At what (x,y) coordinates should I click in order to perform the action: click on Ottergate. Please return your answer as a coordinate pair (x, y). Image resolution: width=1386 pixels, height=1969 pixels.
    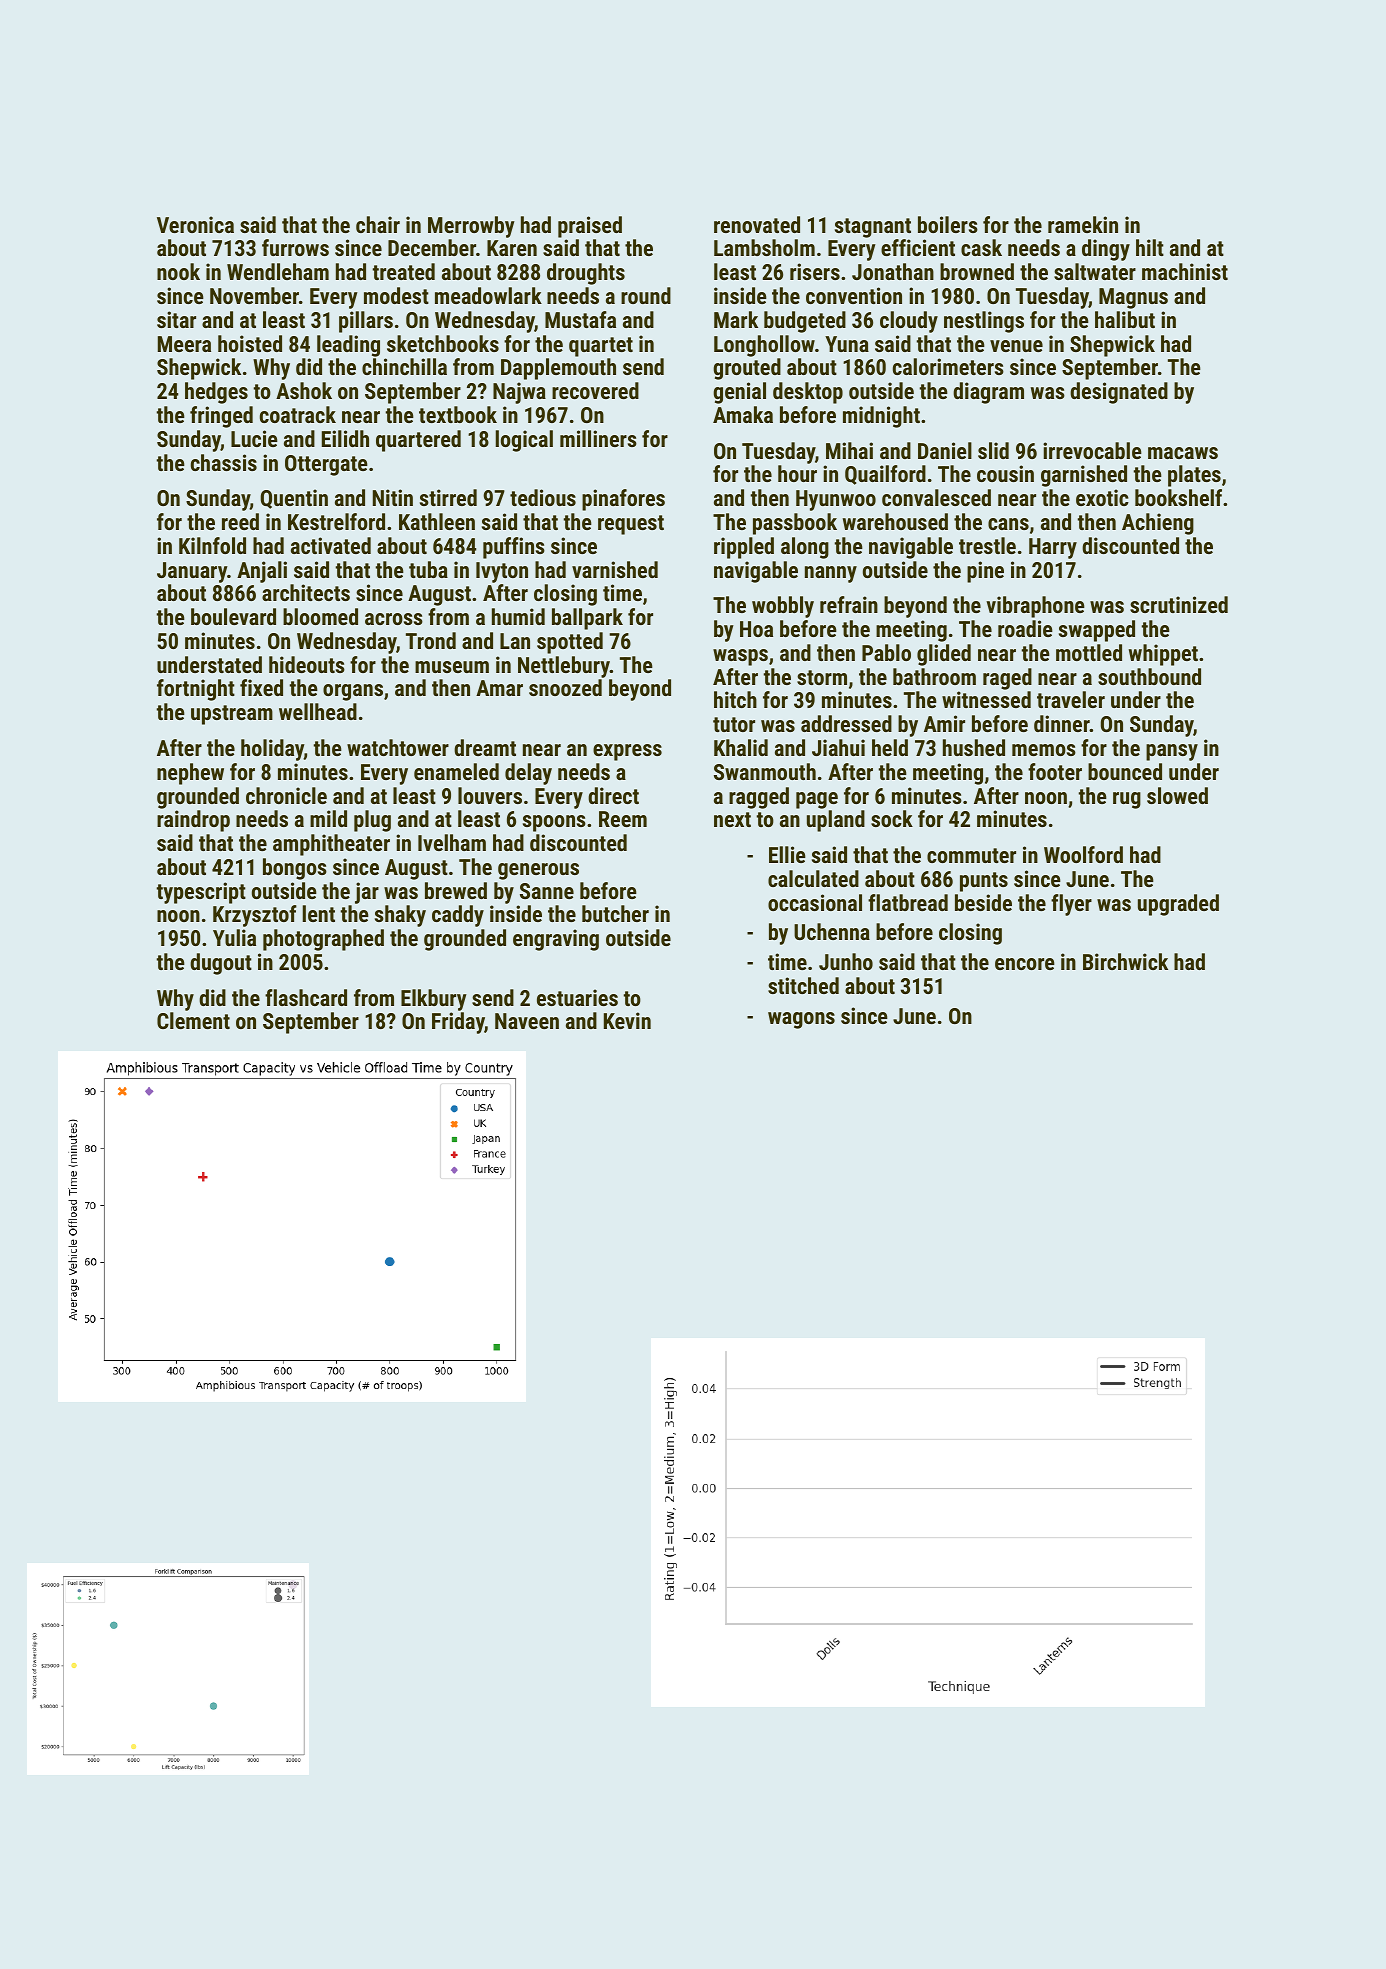
    Looking at the image, I should click on (326, 465).
